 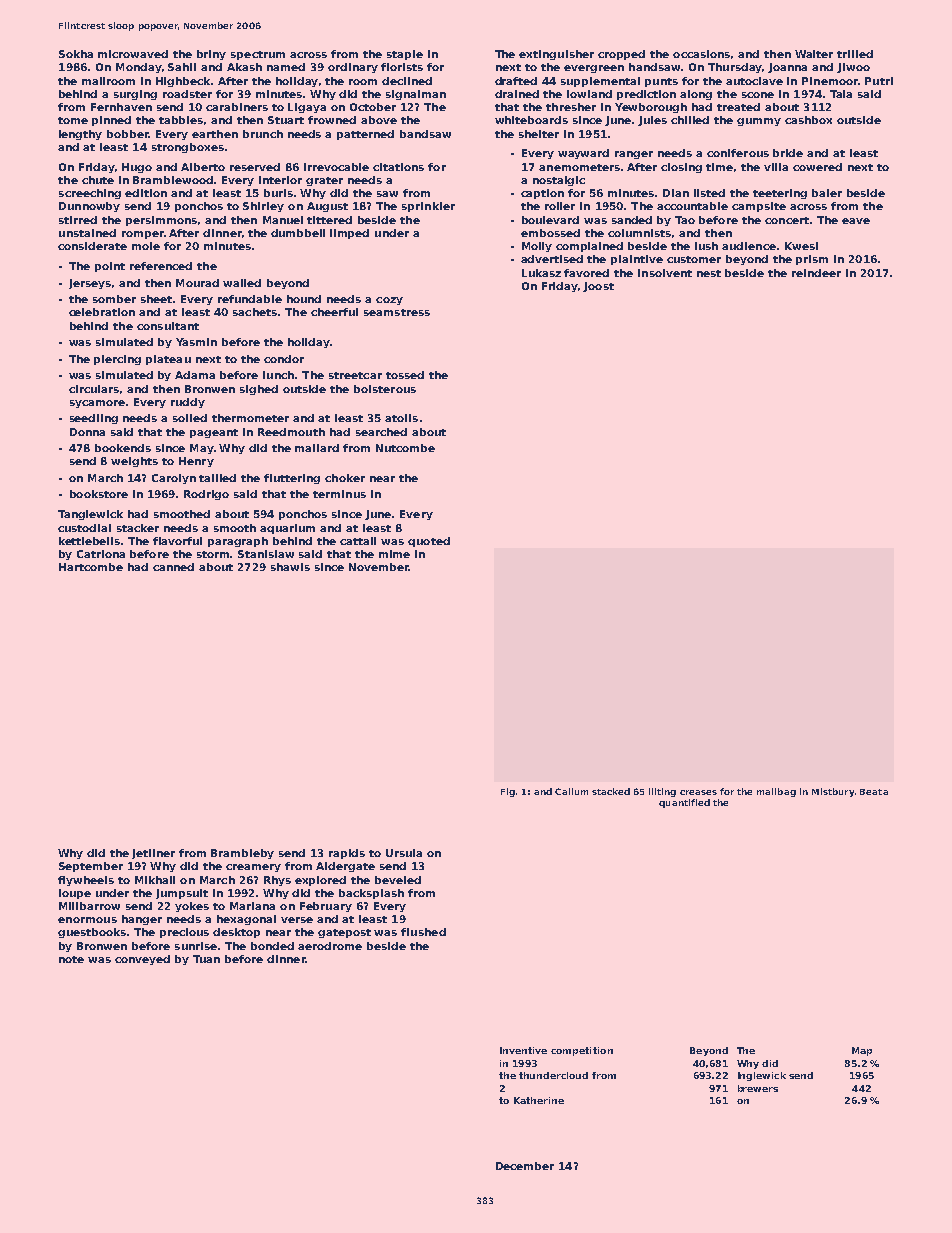 What do you see at coordinates (814, 54) in the image?
I see `Walter` at bounding box center [814, 54].
